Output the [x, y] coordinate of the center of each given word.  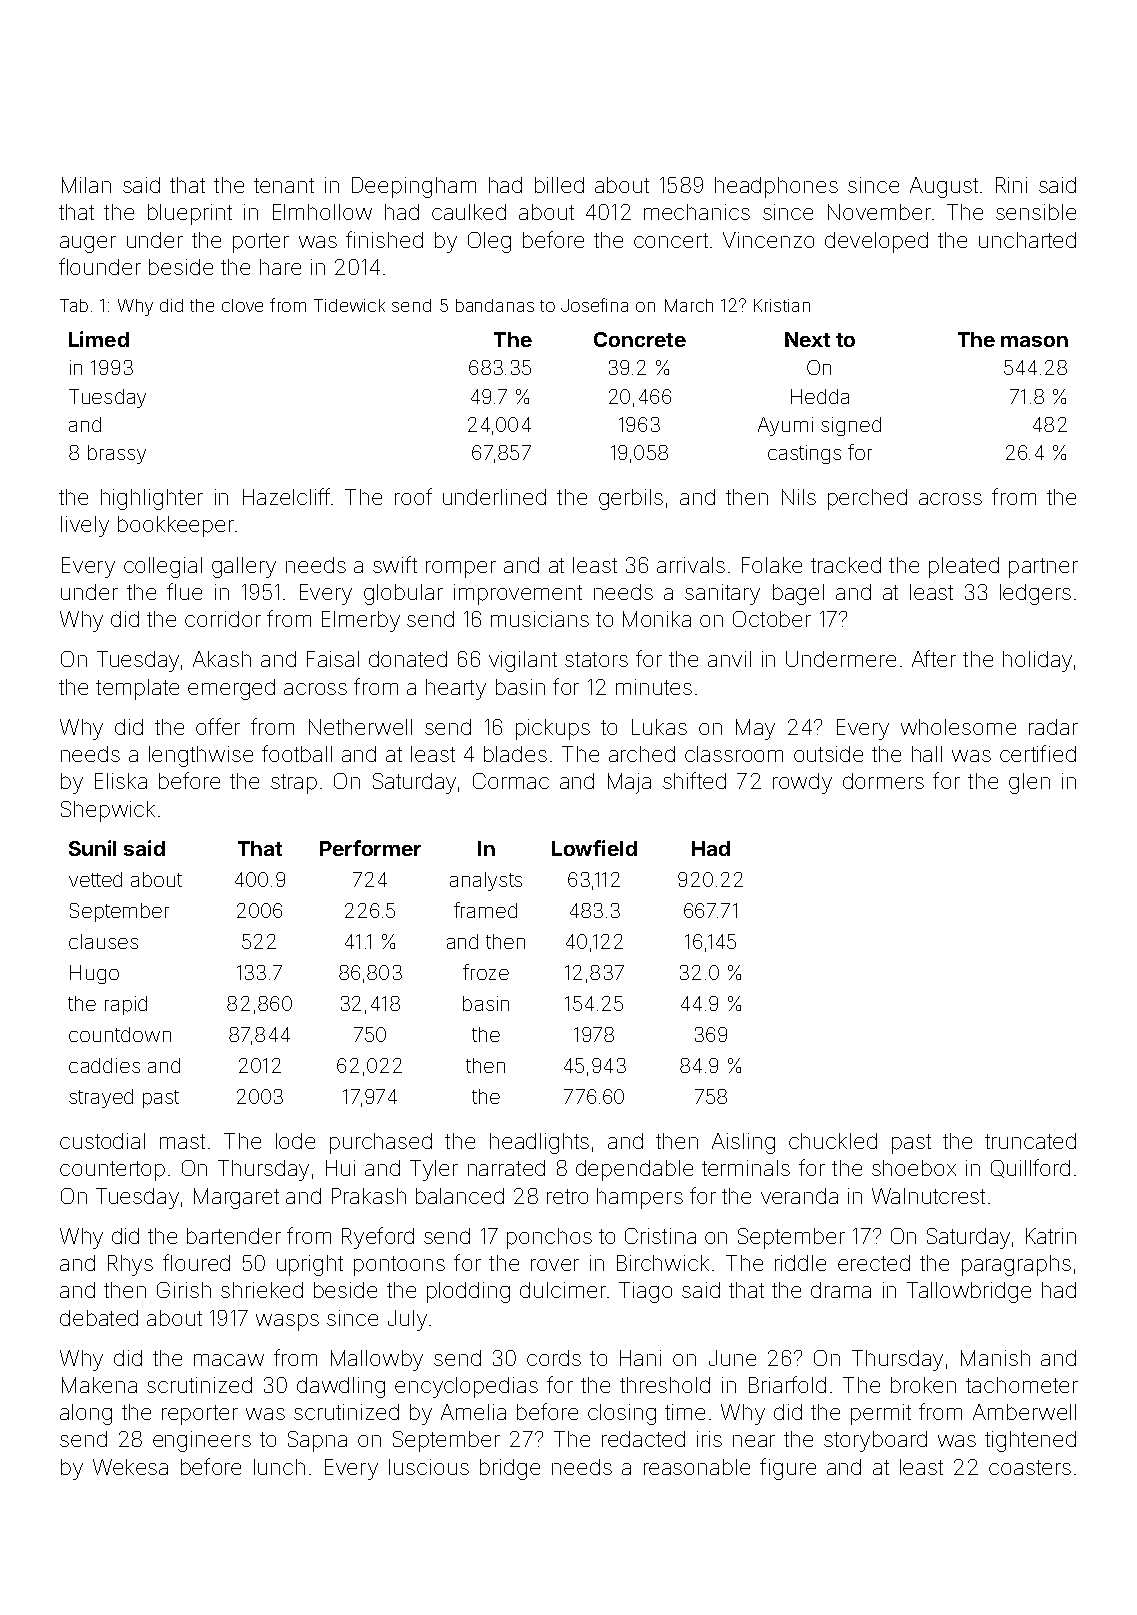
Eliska [121, 781]
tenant [284, 185]
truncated [1030, 1141]
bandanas [495, 305]
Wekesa [130, 1467]
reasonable [697, 1467]
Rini [1011, 185]
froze [486, 972]
